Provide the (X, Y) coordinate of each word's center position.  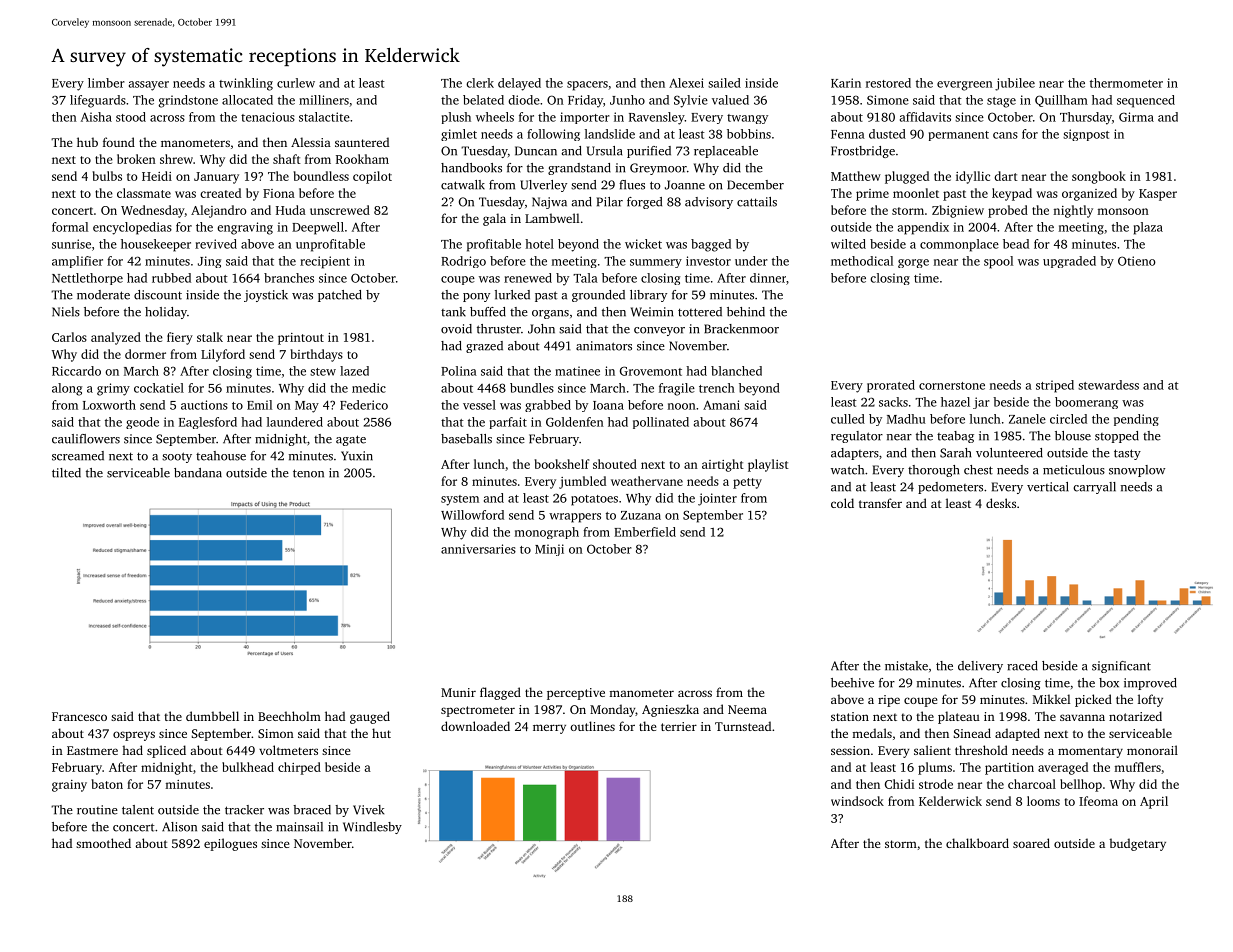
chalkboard (977, 843)
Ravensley (657, 118)
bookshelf (562, 464)
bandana (198, 473)
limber (106, 83)
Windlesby (372, 828)
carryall (1094, 488)
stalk (210, 337)
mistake (906, 666)
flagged (500, 693)
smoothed (103, 843)
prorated (891, 386)
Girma (1136, 117)
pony (476, 297)
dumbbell (212, 716)
